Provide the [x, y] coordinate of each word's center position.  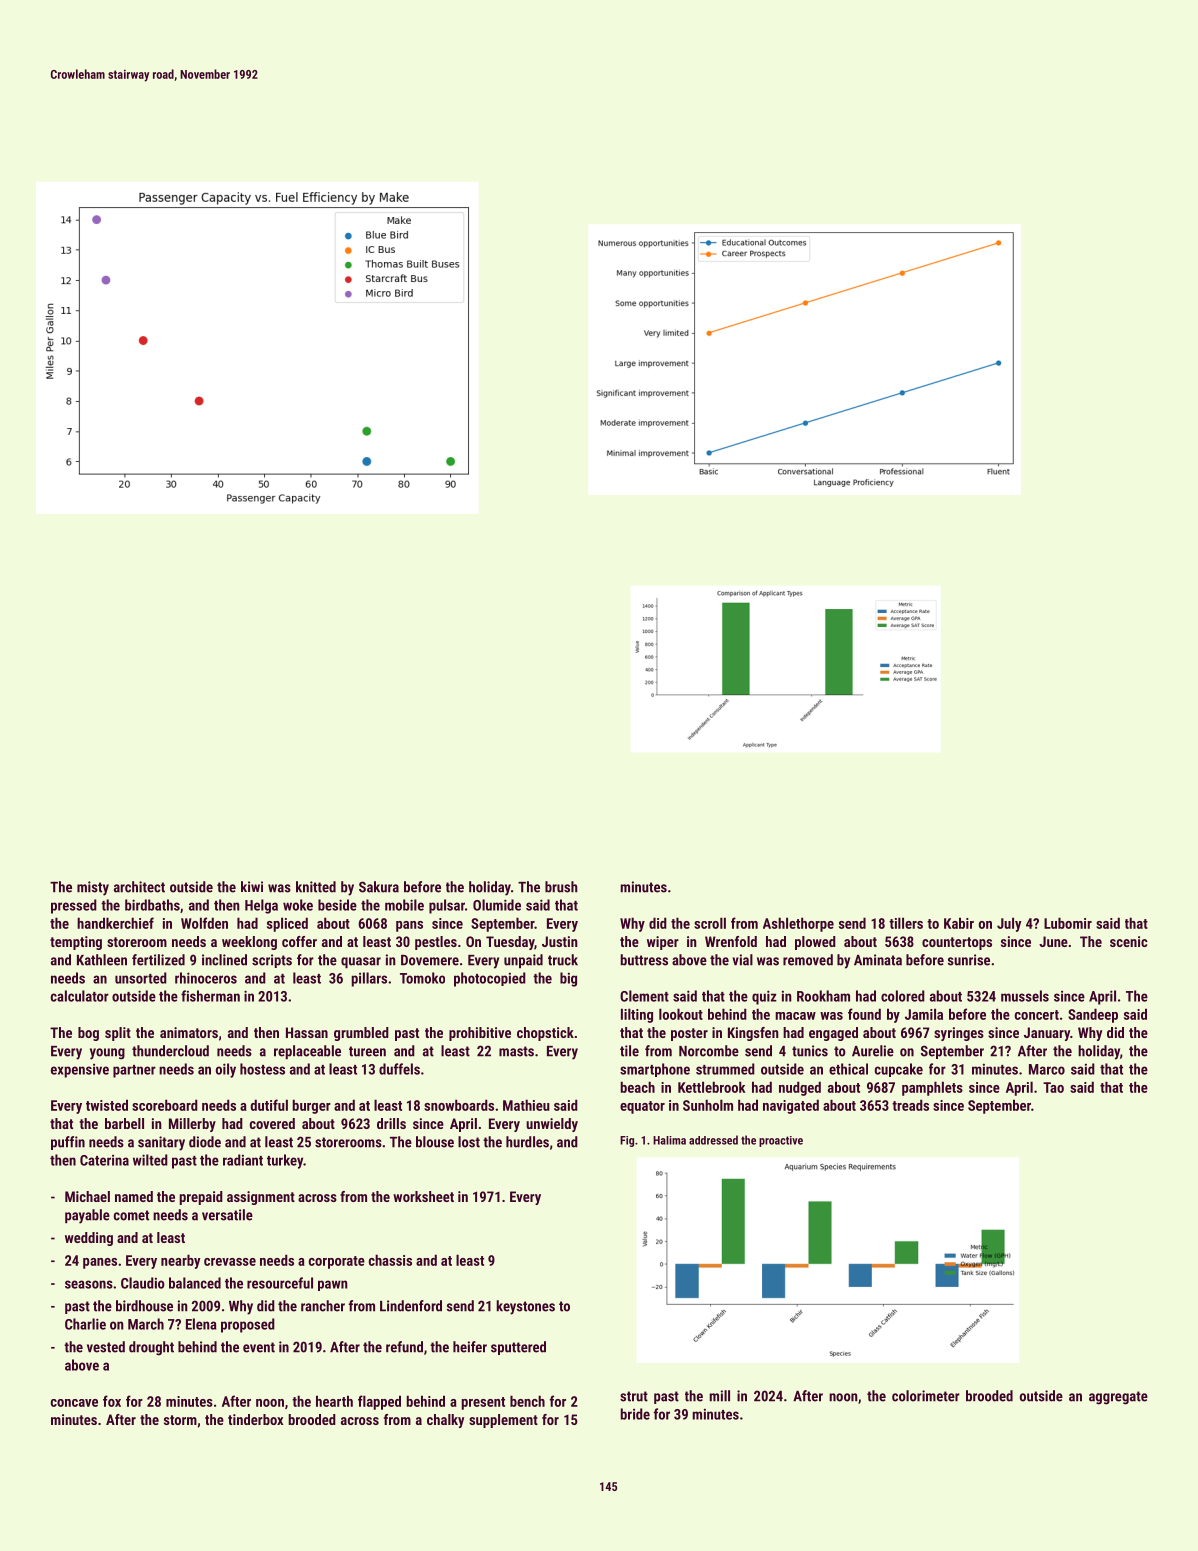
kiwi [252, 886]
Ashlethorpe [798, 924]
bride [635, 1414]
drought [151, 1348]
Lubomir [1068, 923]
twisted [107, 1105]
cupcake [899, 1070]
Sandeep [1093, 1015]
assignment [261, 1198]
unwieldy [552, 1125]
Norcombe [709, 1051]
